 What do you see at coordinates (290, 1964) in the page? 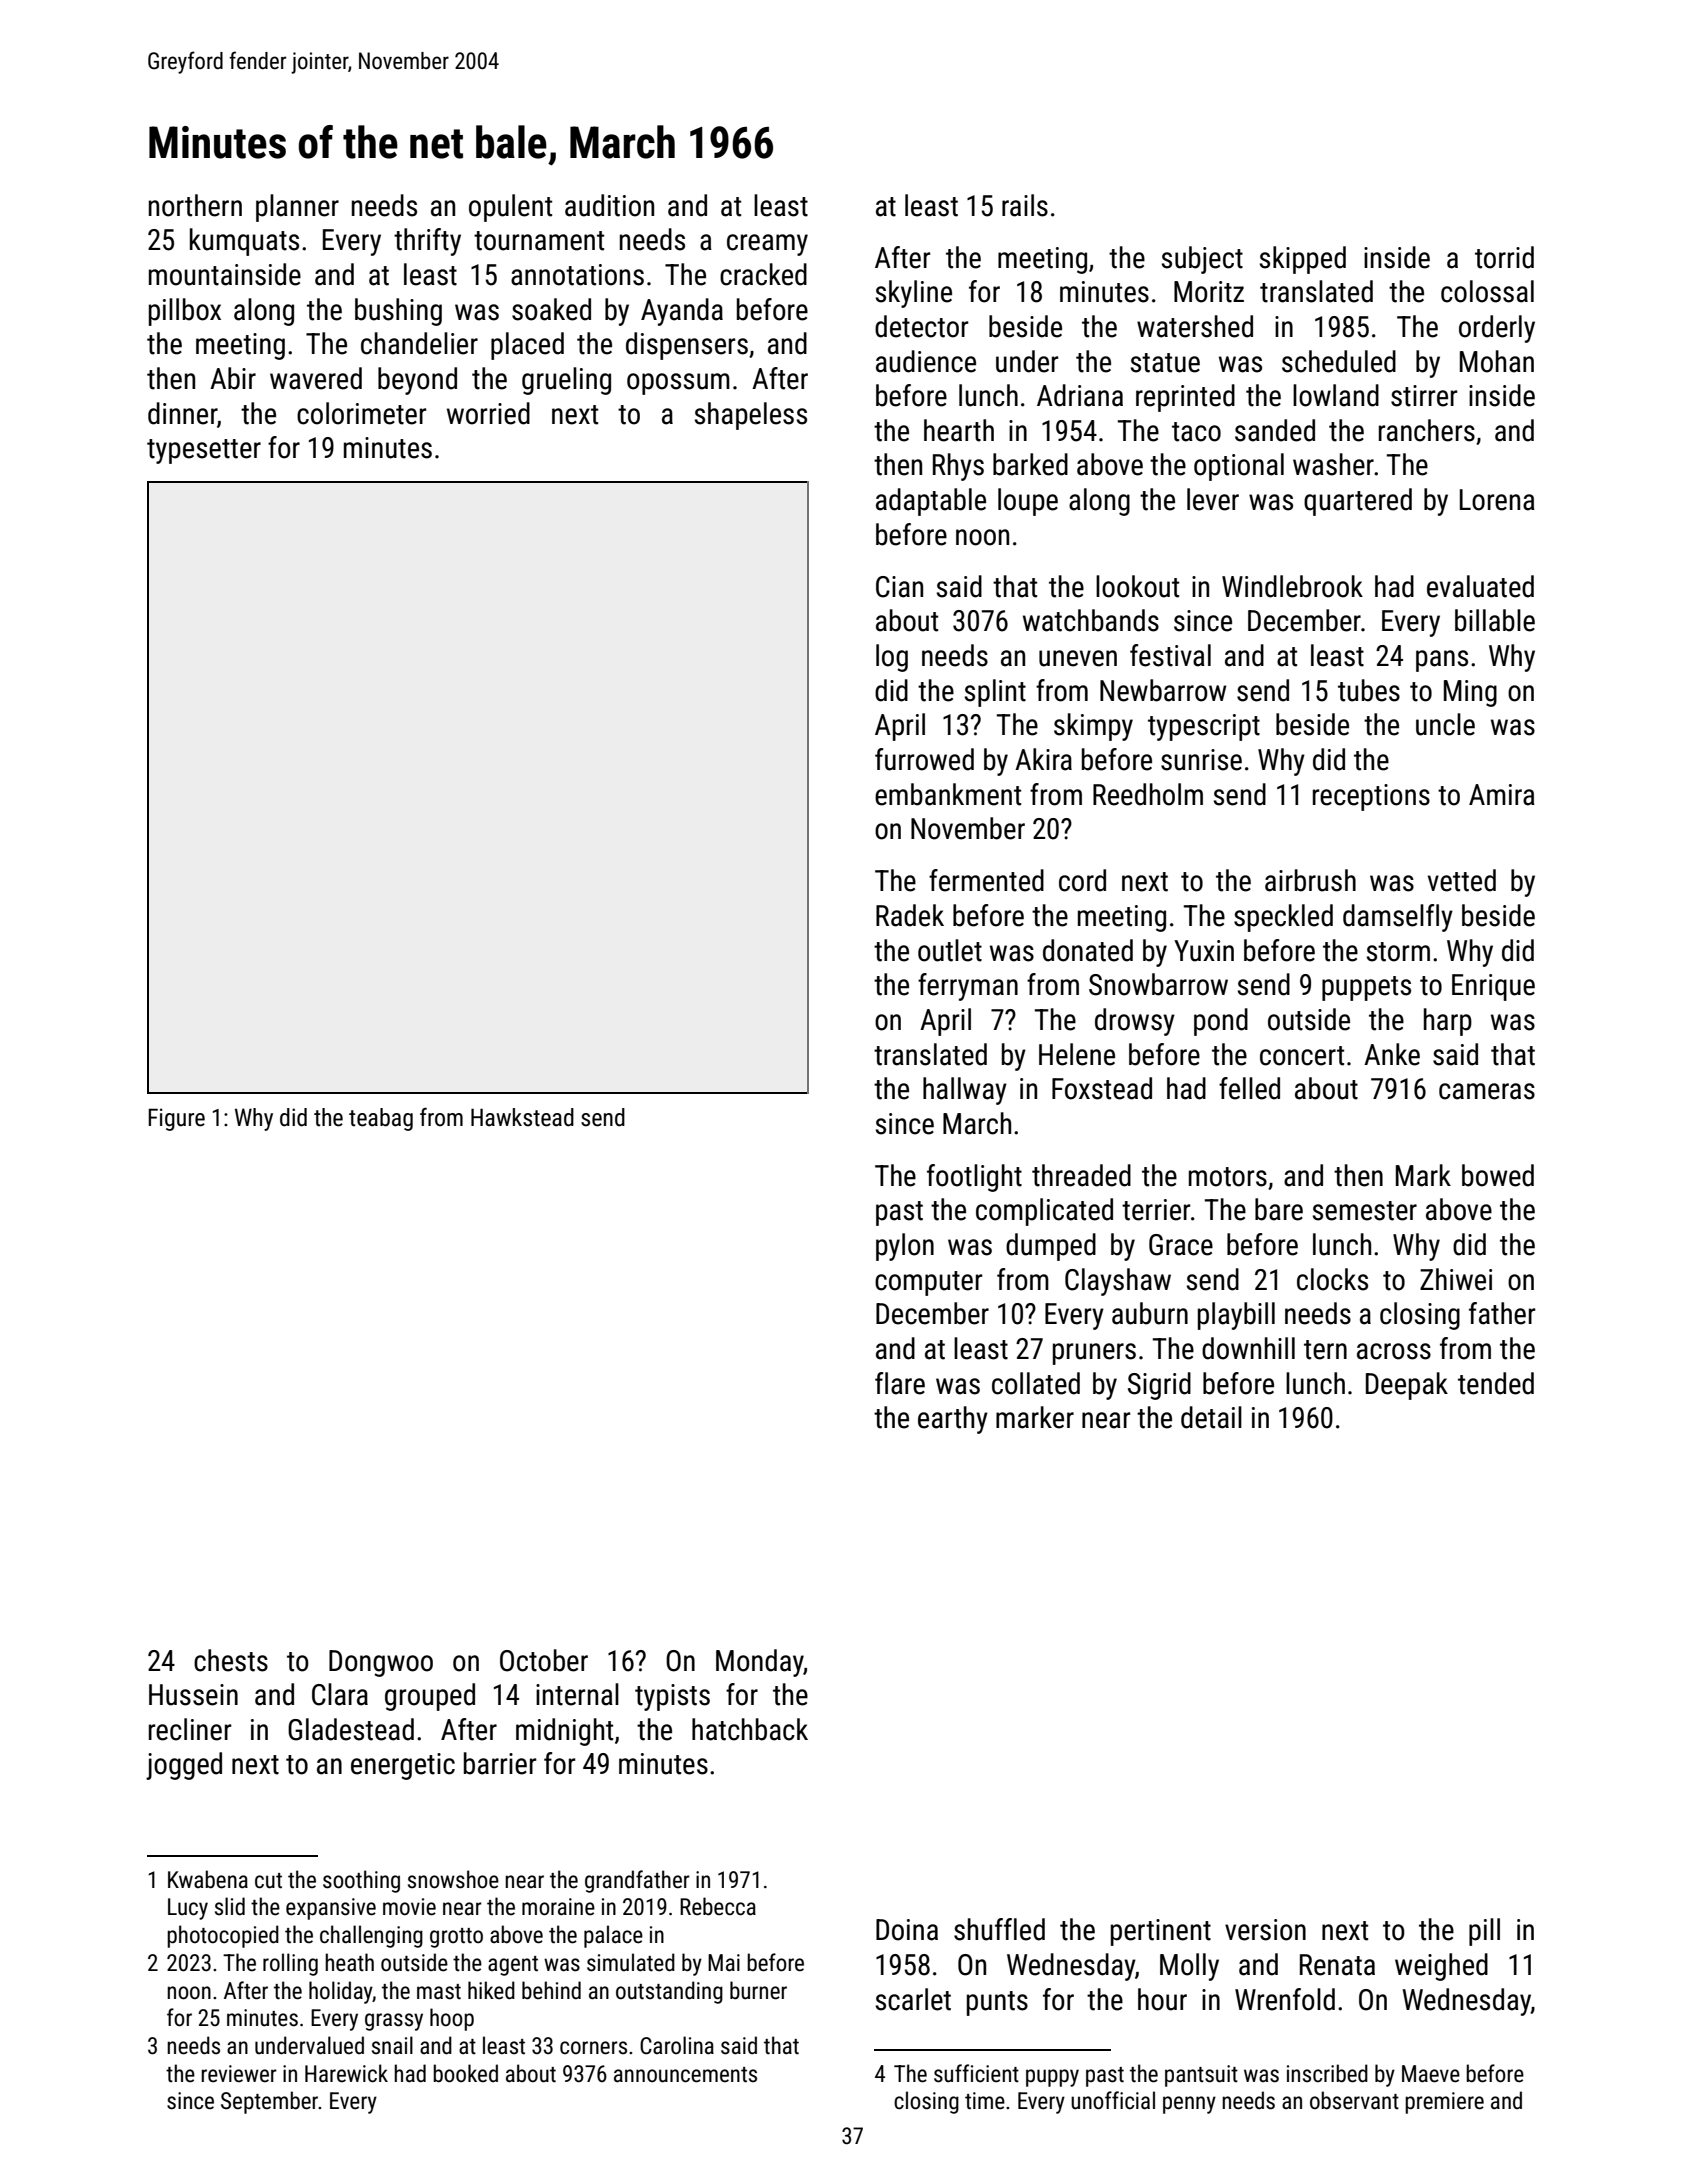
I see `rolling` at bounding box center [290, 1964].
